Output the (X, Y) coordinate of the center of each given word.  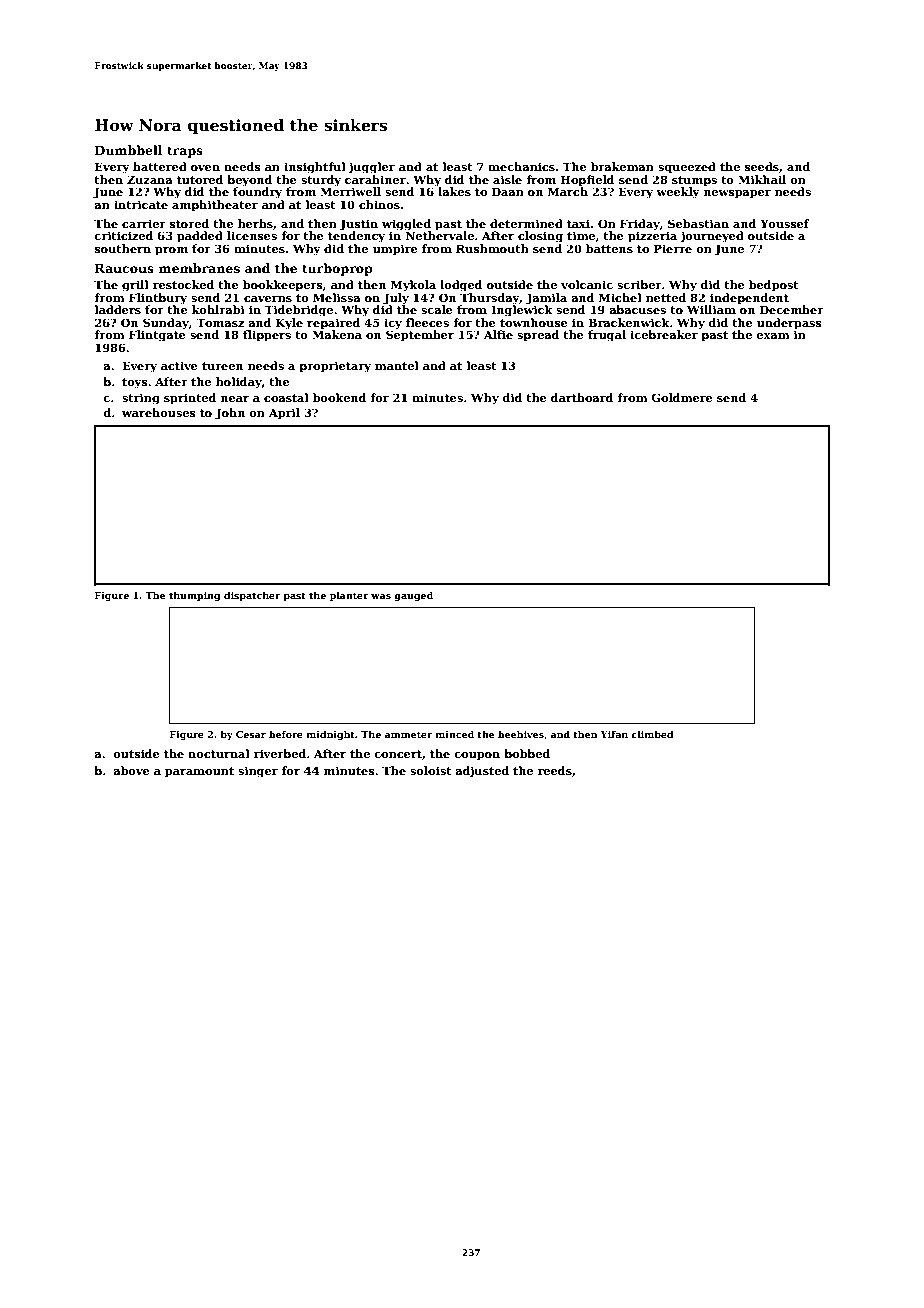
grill (135, 286)
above (131, 770)
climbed (652, 734)
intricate (141, 204)
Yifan (614, 734)
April (284, 414)
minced (455, 734)
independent (749, 299)
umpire (395, 250)
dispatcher (252, 596)
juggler (371, 168)
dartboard (582, 397)
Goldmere (682, 397)
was (381, 596)
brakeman (622, 166)
